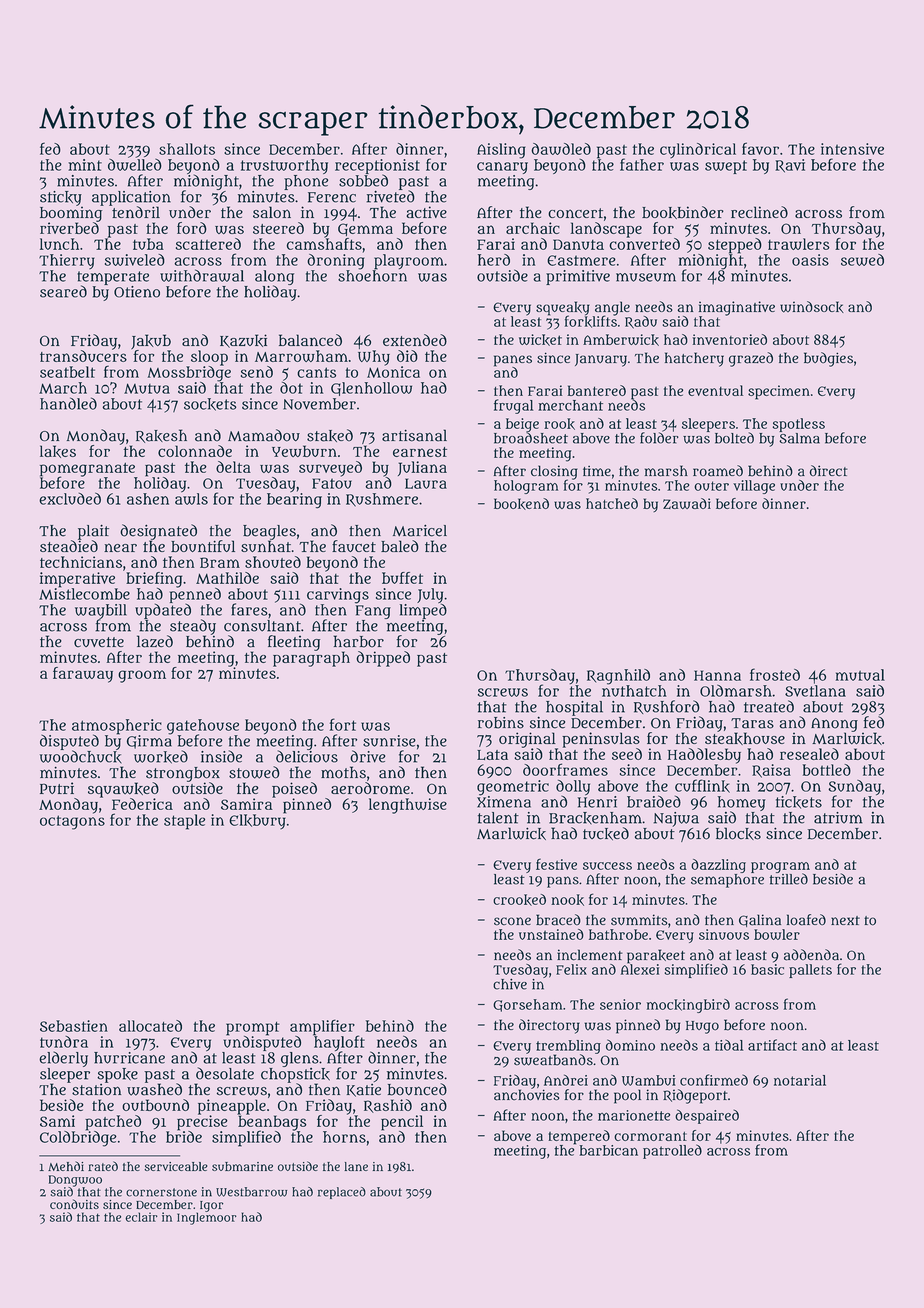 The width and height of the document is (924, 1308). What do you see at coordinates (862, 260) in the document?
I see `sewed` at bounding box center [862, 260].
